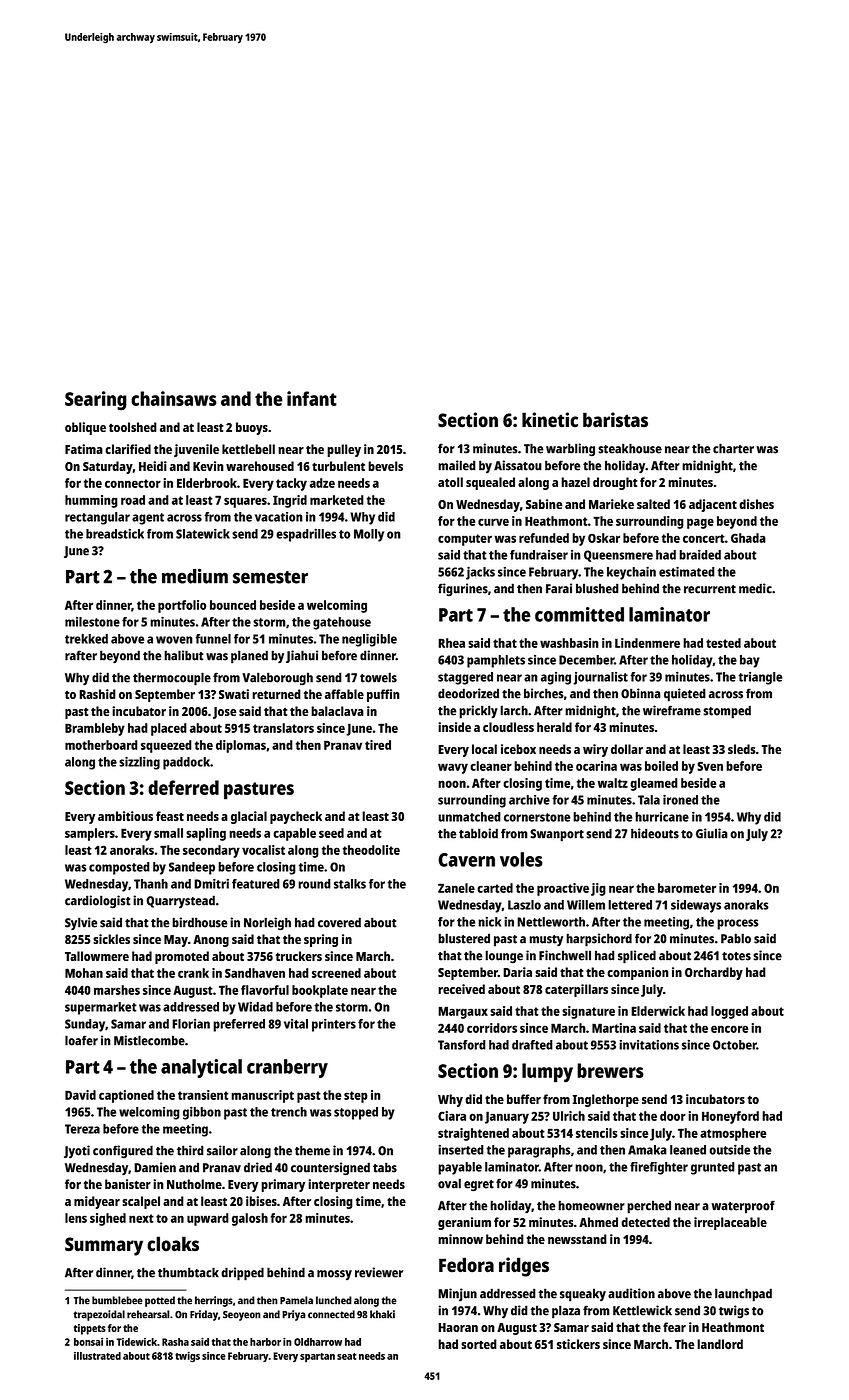  Describe the element at coordinates (90, 834) in the page. I see `samplers` at that location.
